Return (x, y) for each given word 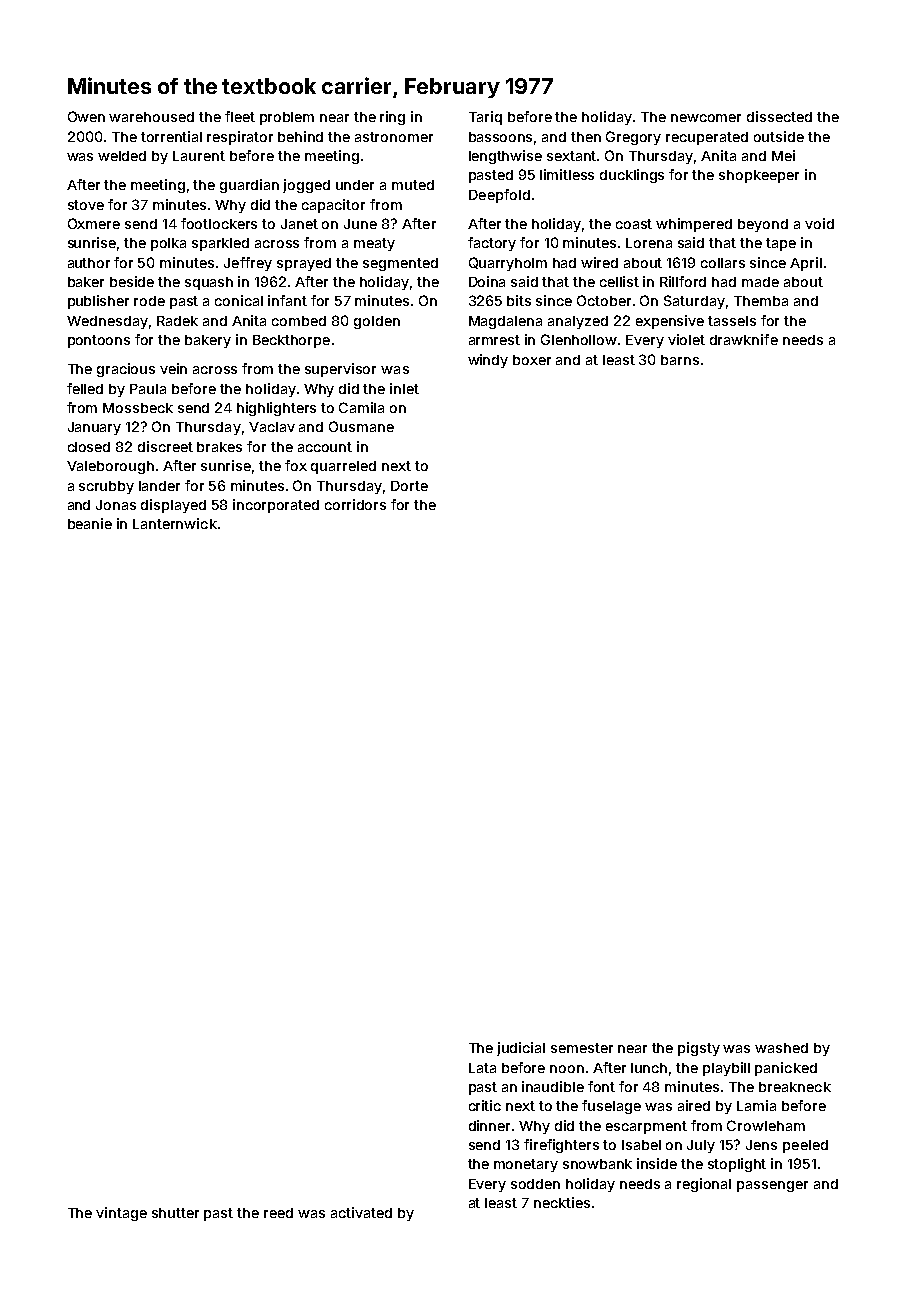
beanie (90, 523)
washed (781, 1048)
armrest (494, 340)
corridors (355, 504)
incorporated (276, 506)
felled (85, 388)
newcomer (706, 118)
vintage (121, 1214)
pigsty (699, 1049)
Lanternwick (175, 523)
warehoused (151, 117)
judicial (521, 1049)
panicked (786, 1069)
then (586, 137)
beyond (763, 225)
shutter (175, 1213)
